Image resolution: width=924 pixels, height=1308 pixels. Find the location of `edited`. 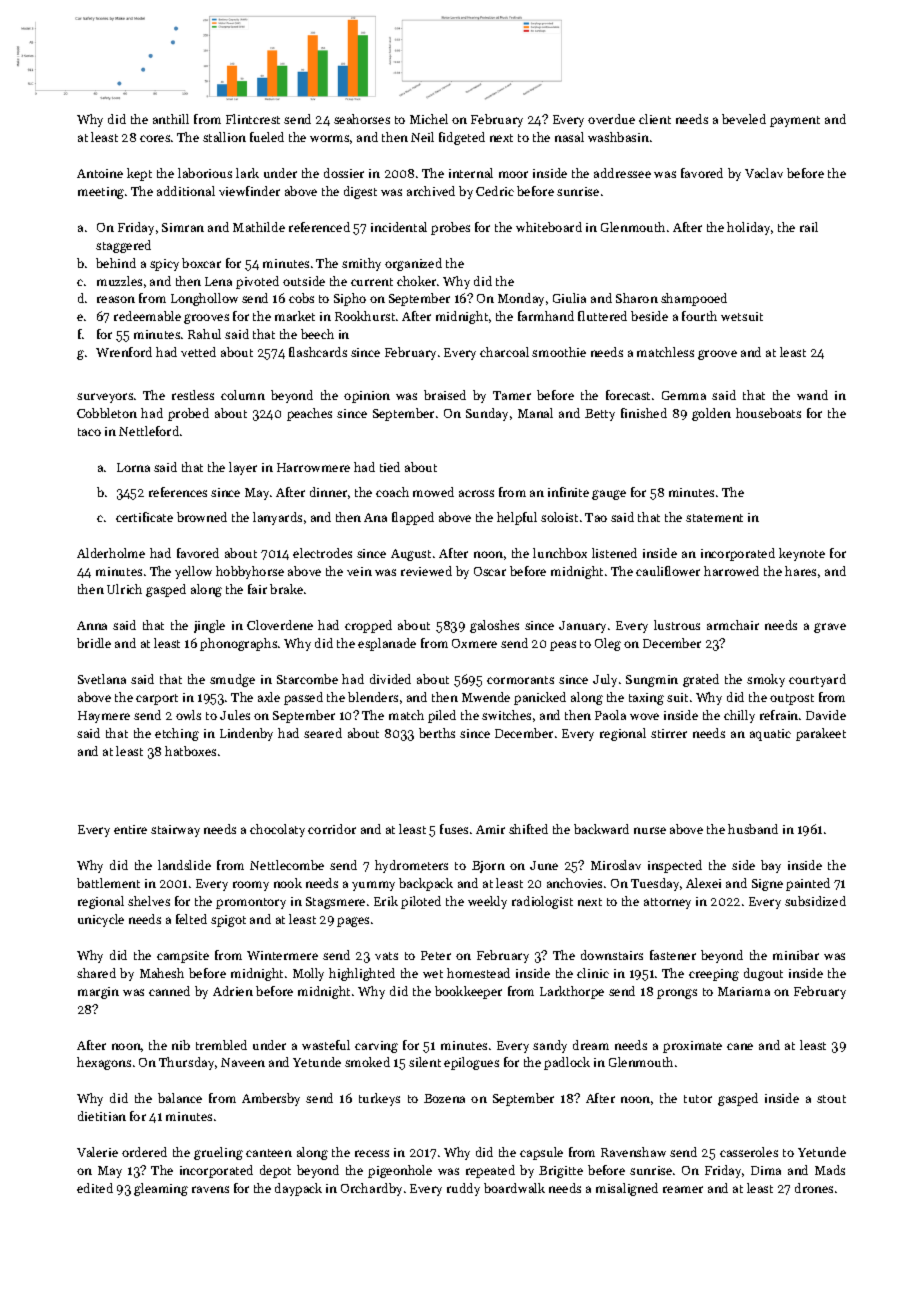

edited is located at coordinates (95, 1188).
